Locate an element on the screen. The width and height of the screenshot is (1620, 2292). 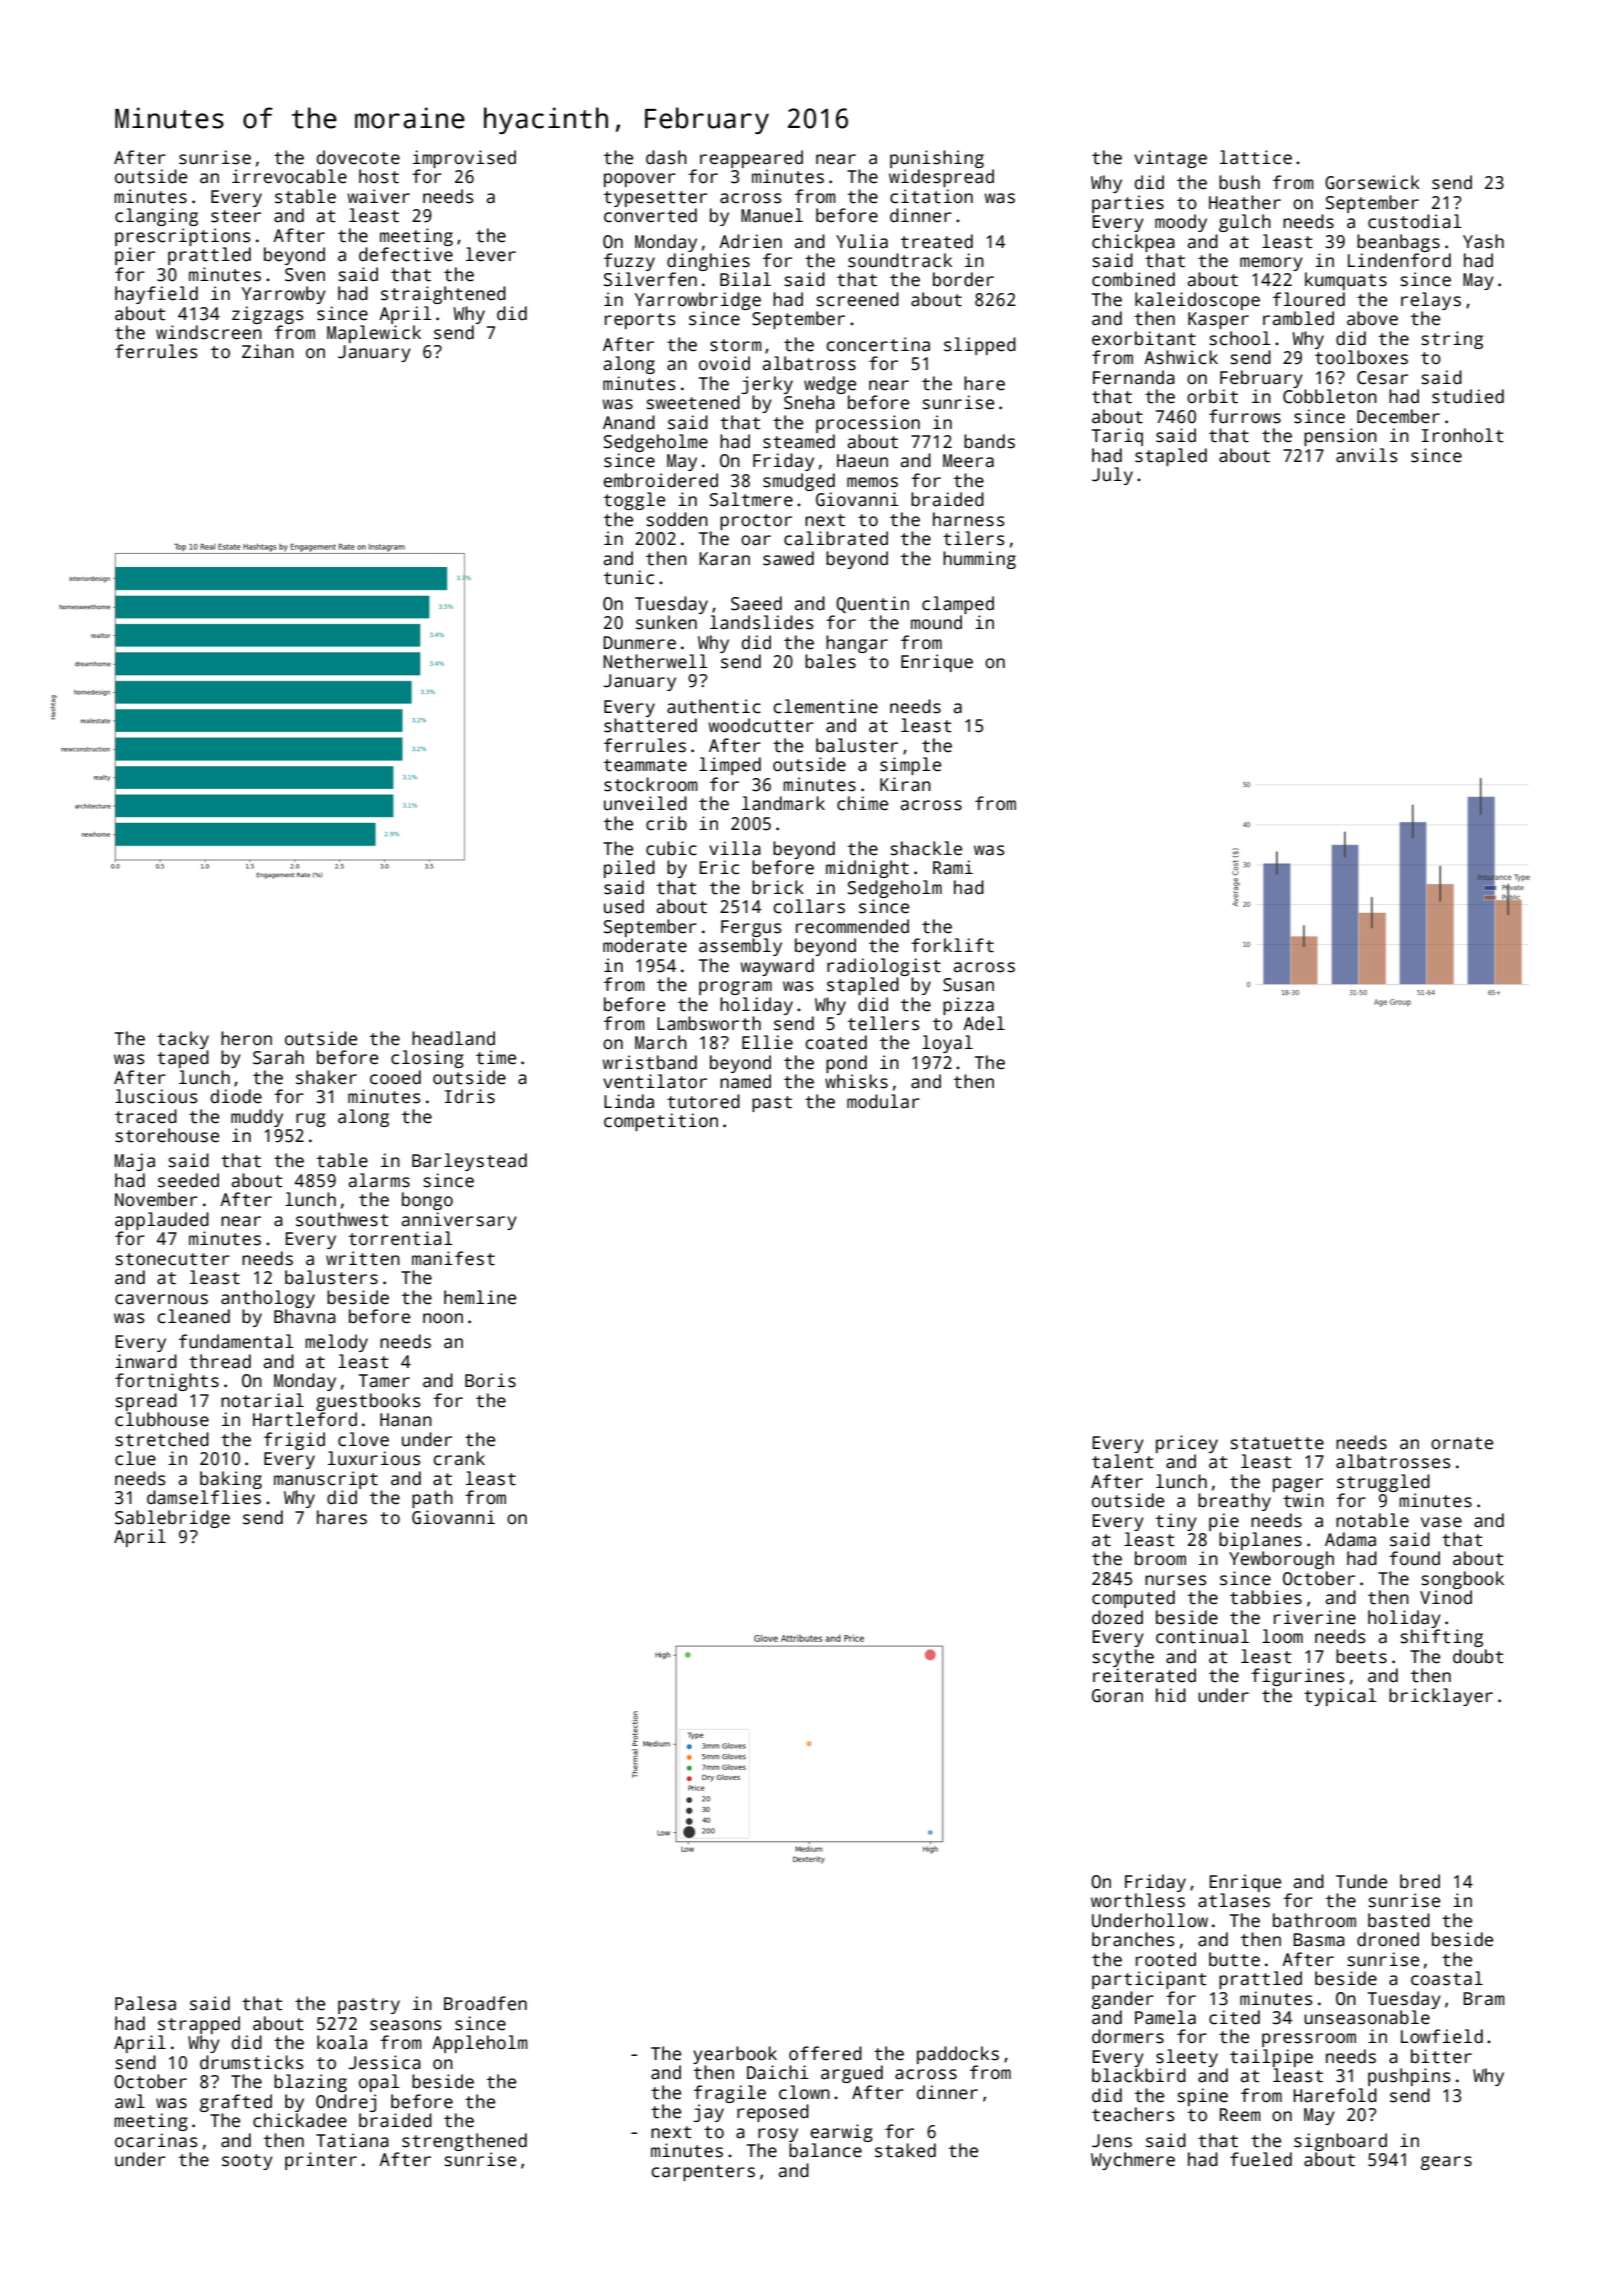
Broadfen is located at coordinates (485, 2003).
